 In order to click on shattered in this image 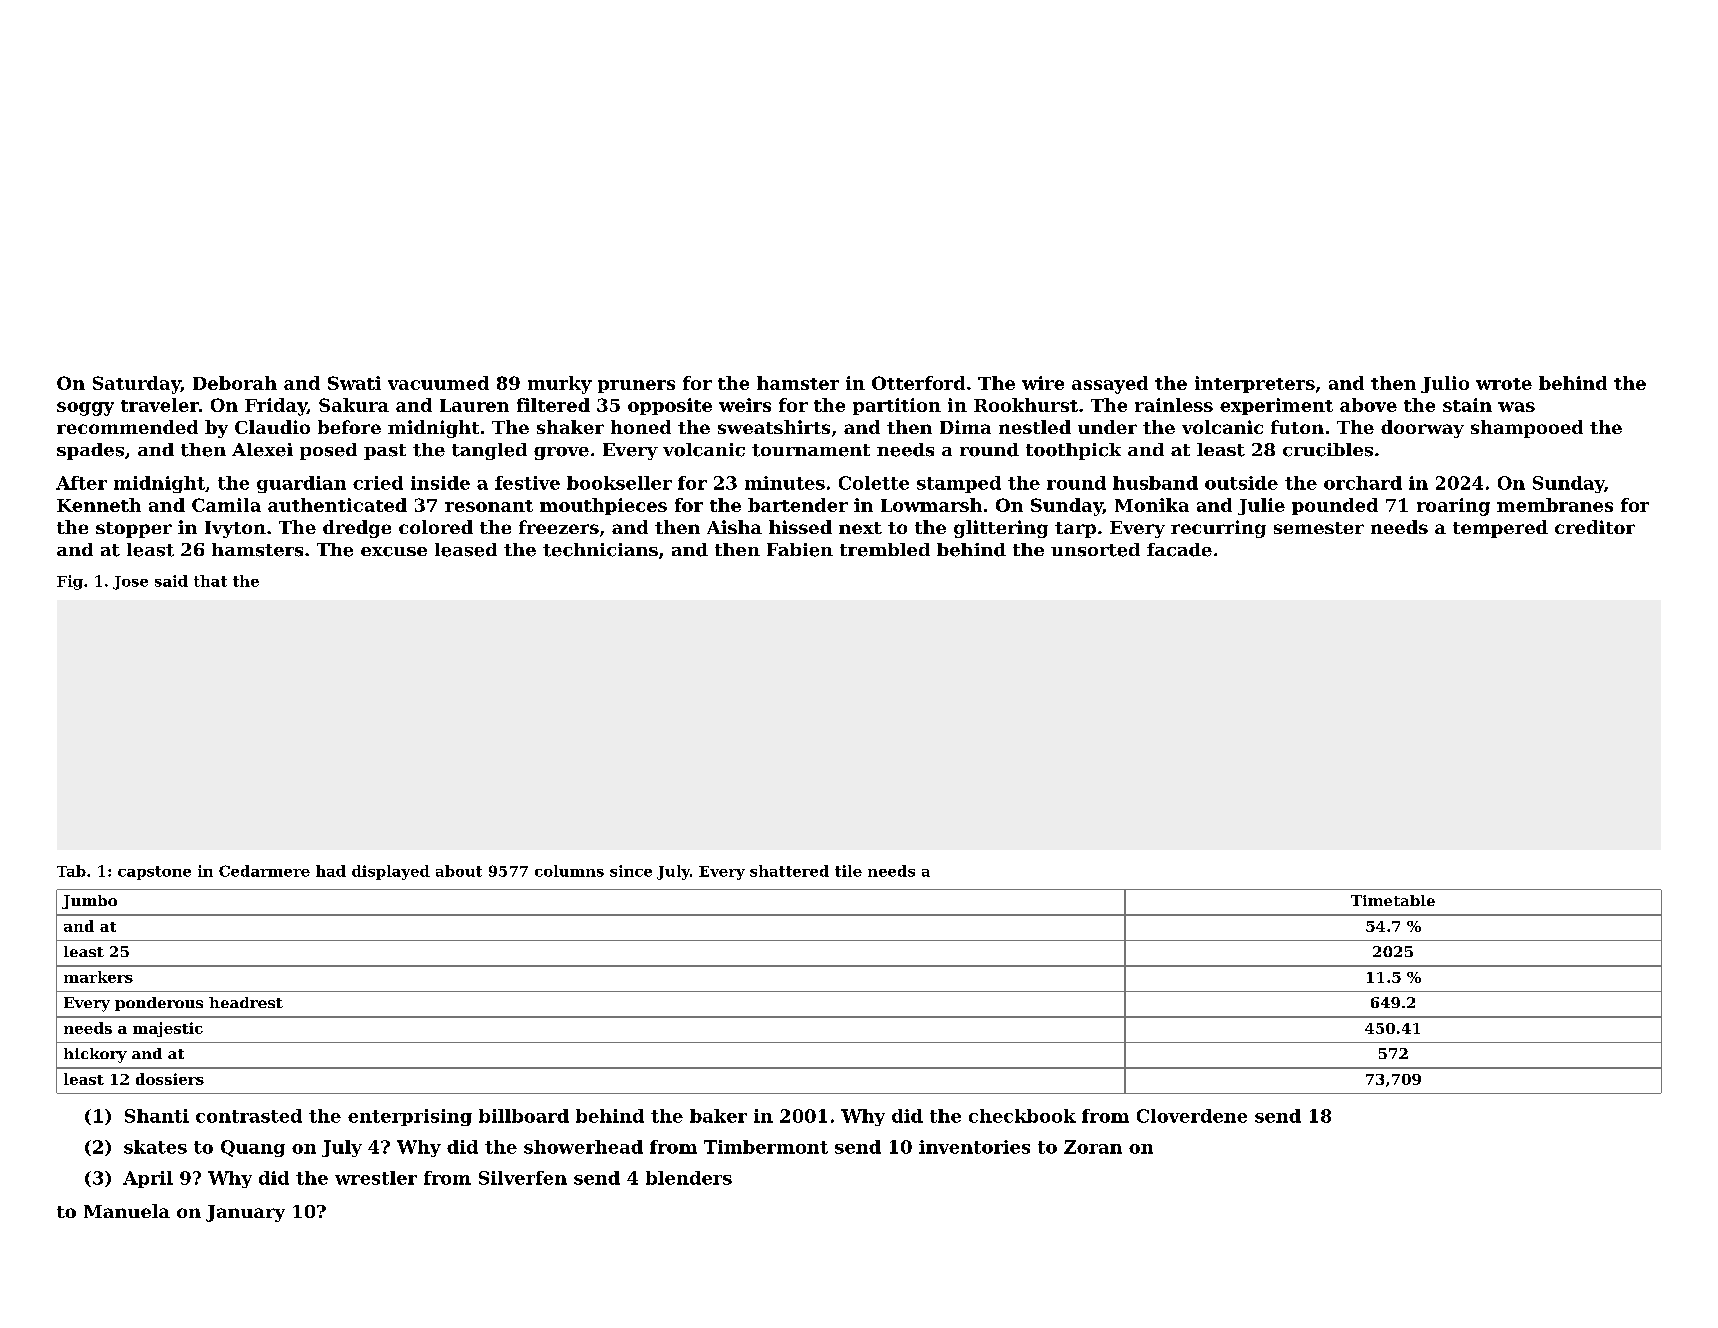, I will do `click(789, 871)`.
